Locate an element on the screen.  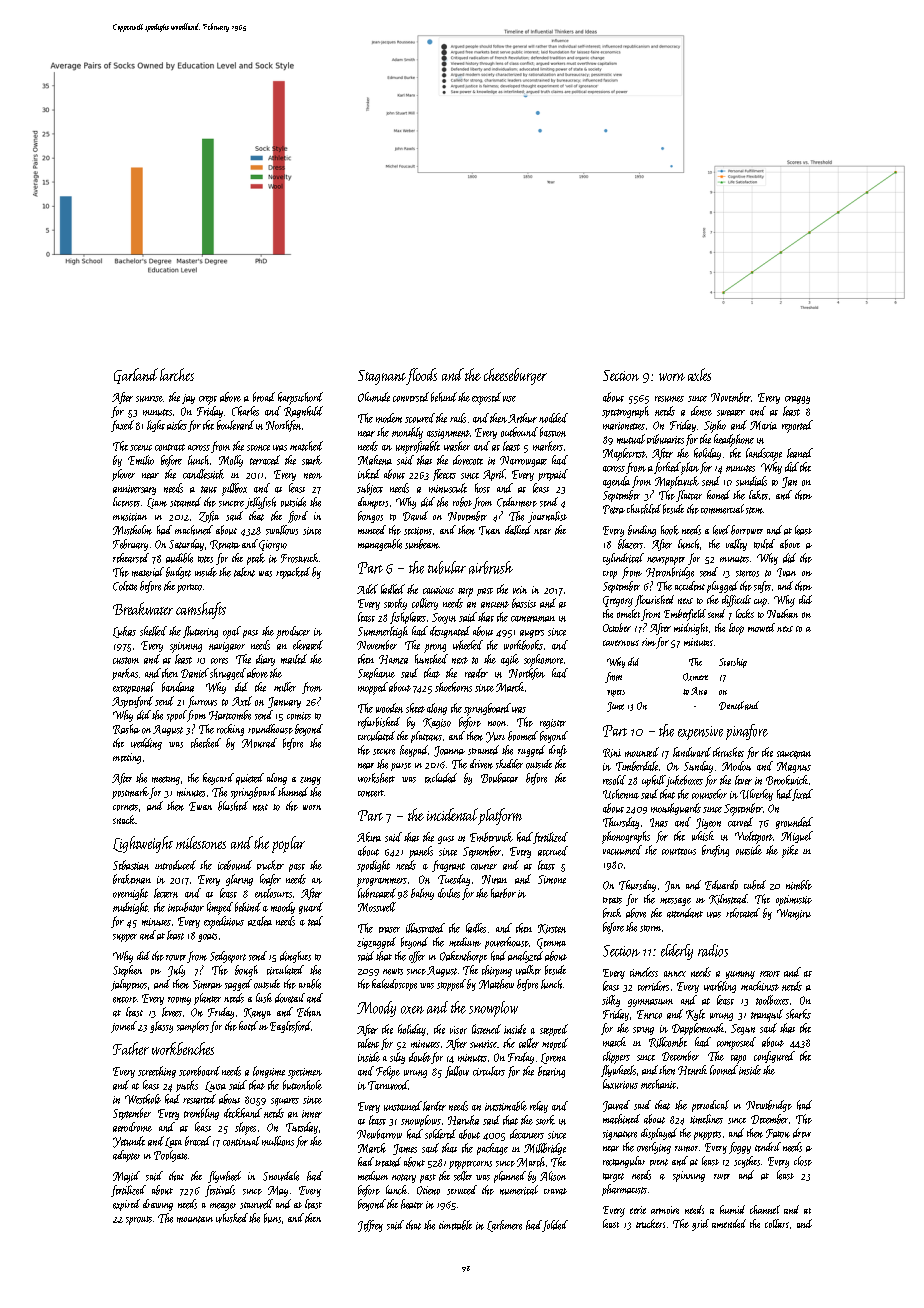
Newtbridge is located at coordinates (769, 1106).
